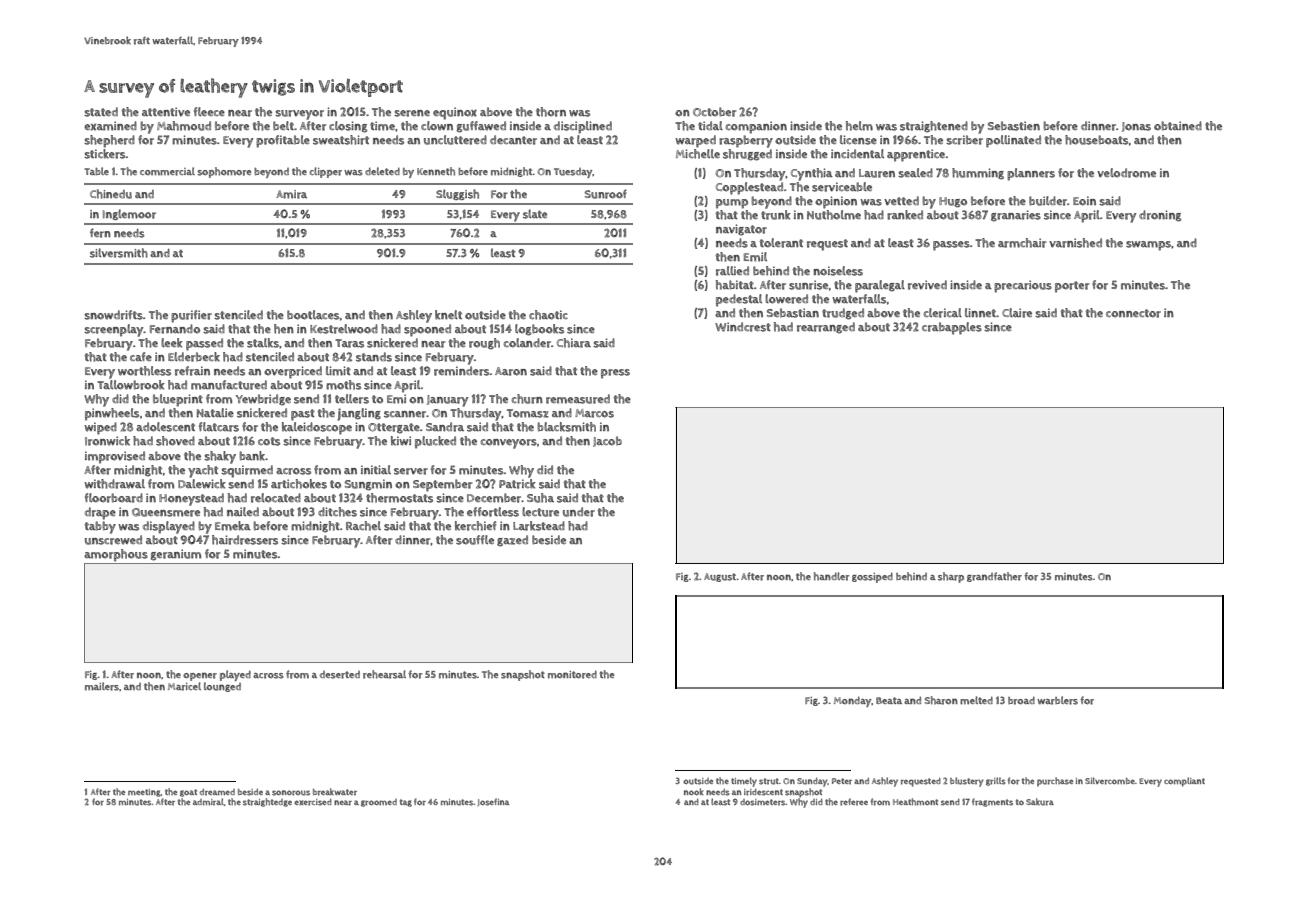 The width and height of the image is (1308, 924). Describe the element at coordinates (1148, 246) in the image. I see `swamps` at that location.
